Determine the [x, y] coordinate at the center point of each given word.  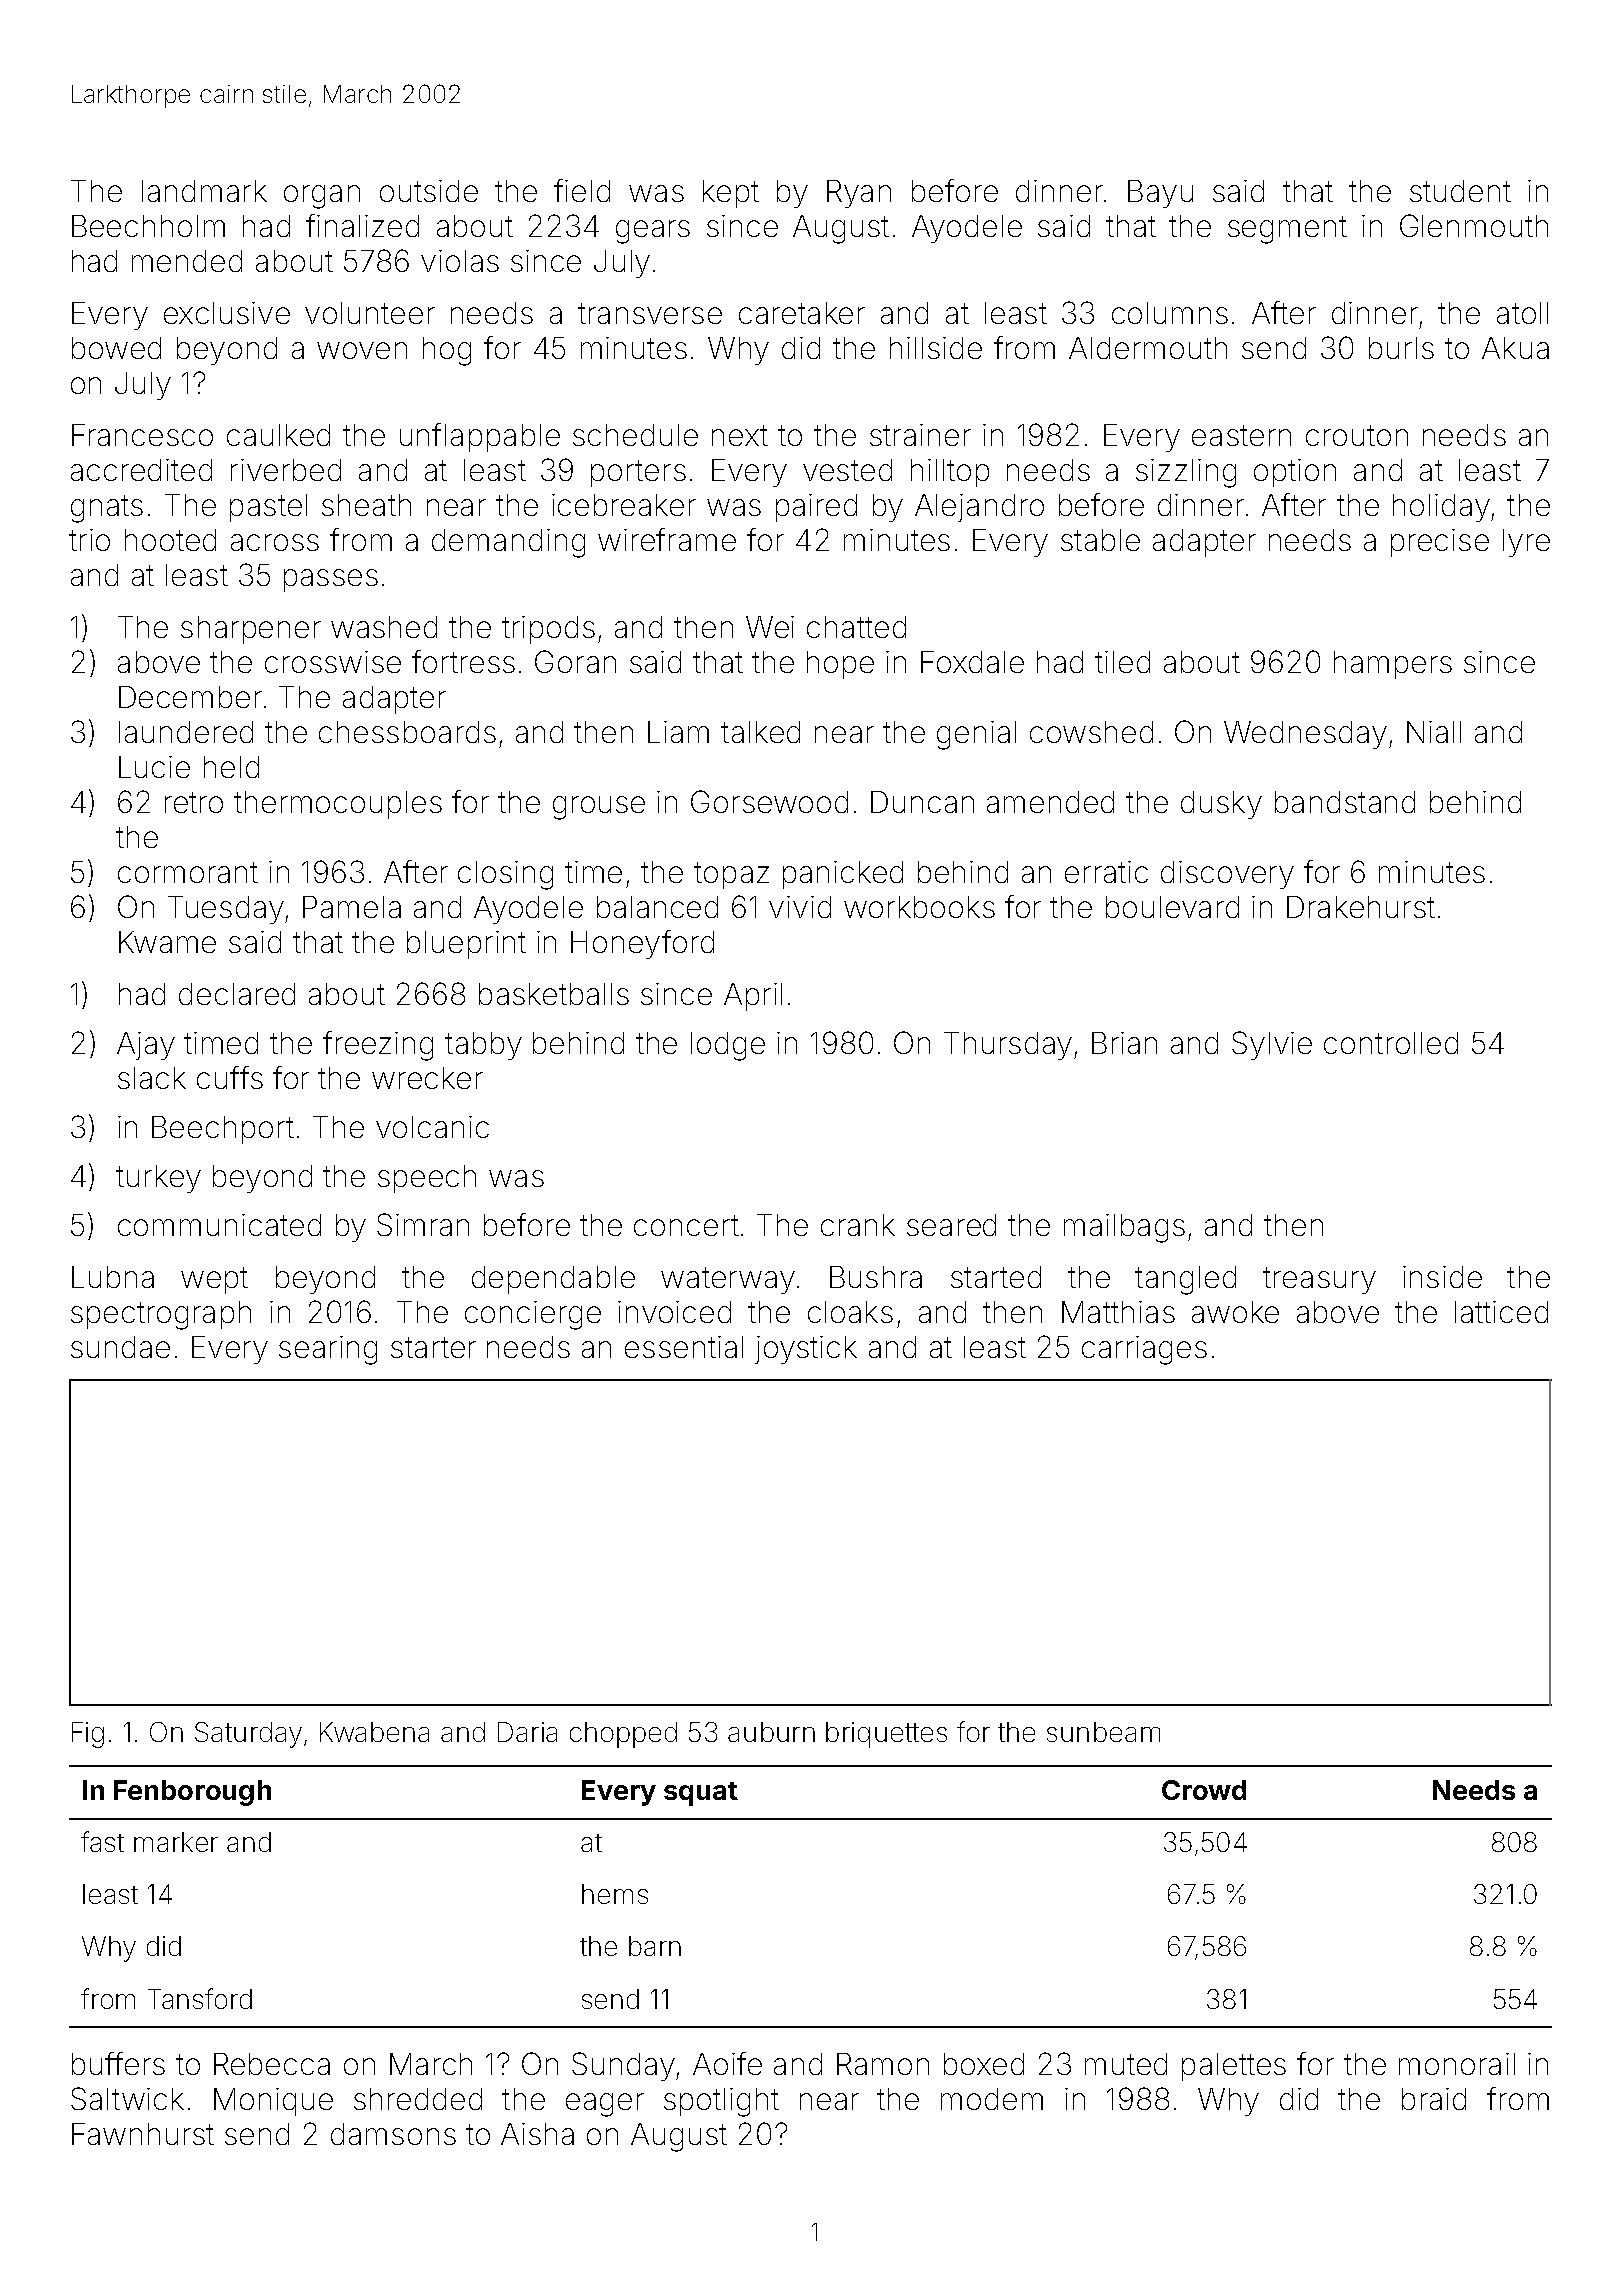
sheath [366, 505]
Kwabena [374, 1732]
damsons [393, 2134]
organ [322, 197]
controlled [1391, 1043]
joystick [806, 1350]
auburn [771, 1732]
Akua [1515, 348]
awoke [1235, 1312]
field [582, 190]
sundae [120, 1347]
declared [237, 994]
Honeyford [642, 944]
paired [816, 508]
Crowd [1204, 1790]
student [1460, 191]
